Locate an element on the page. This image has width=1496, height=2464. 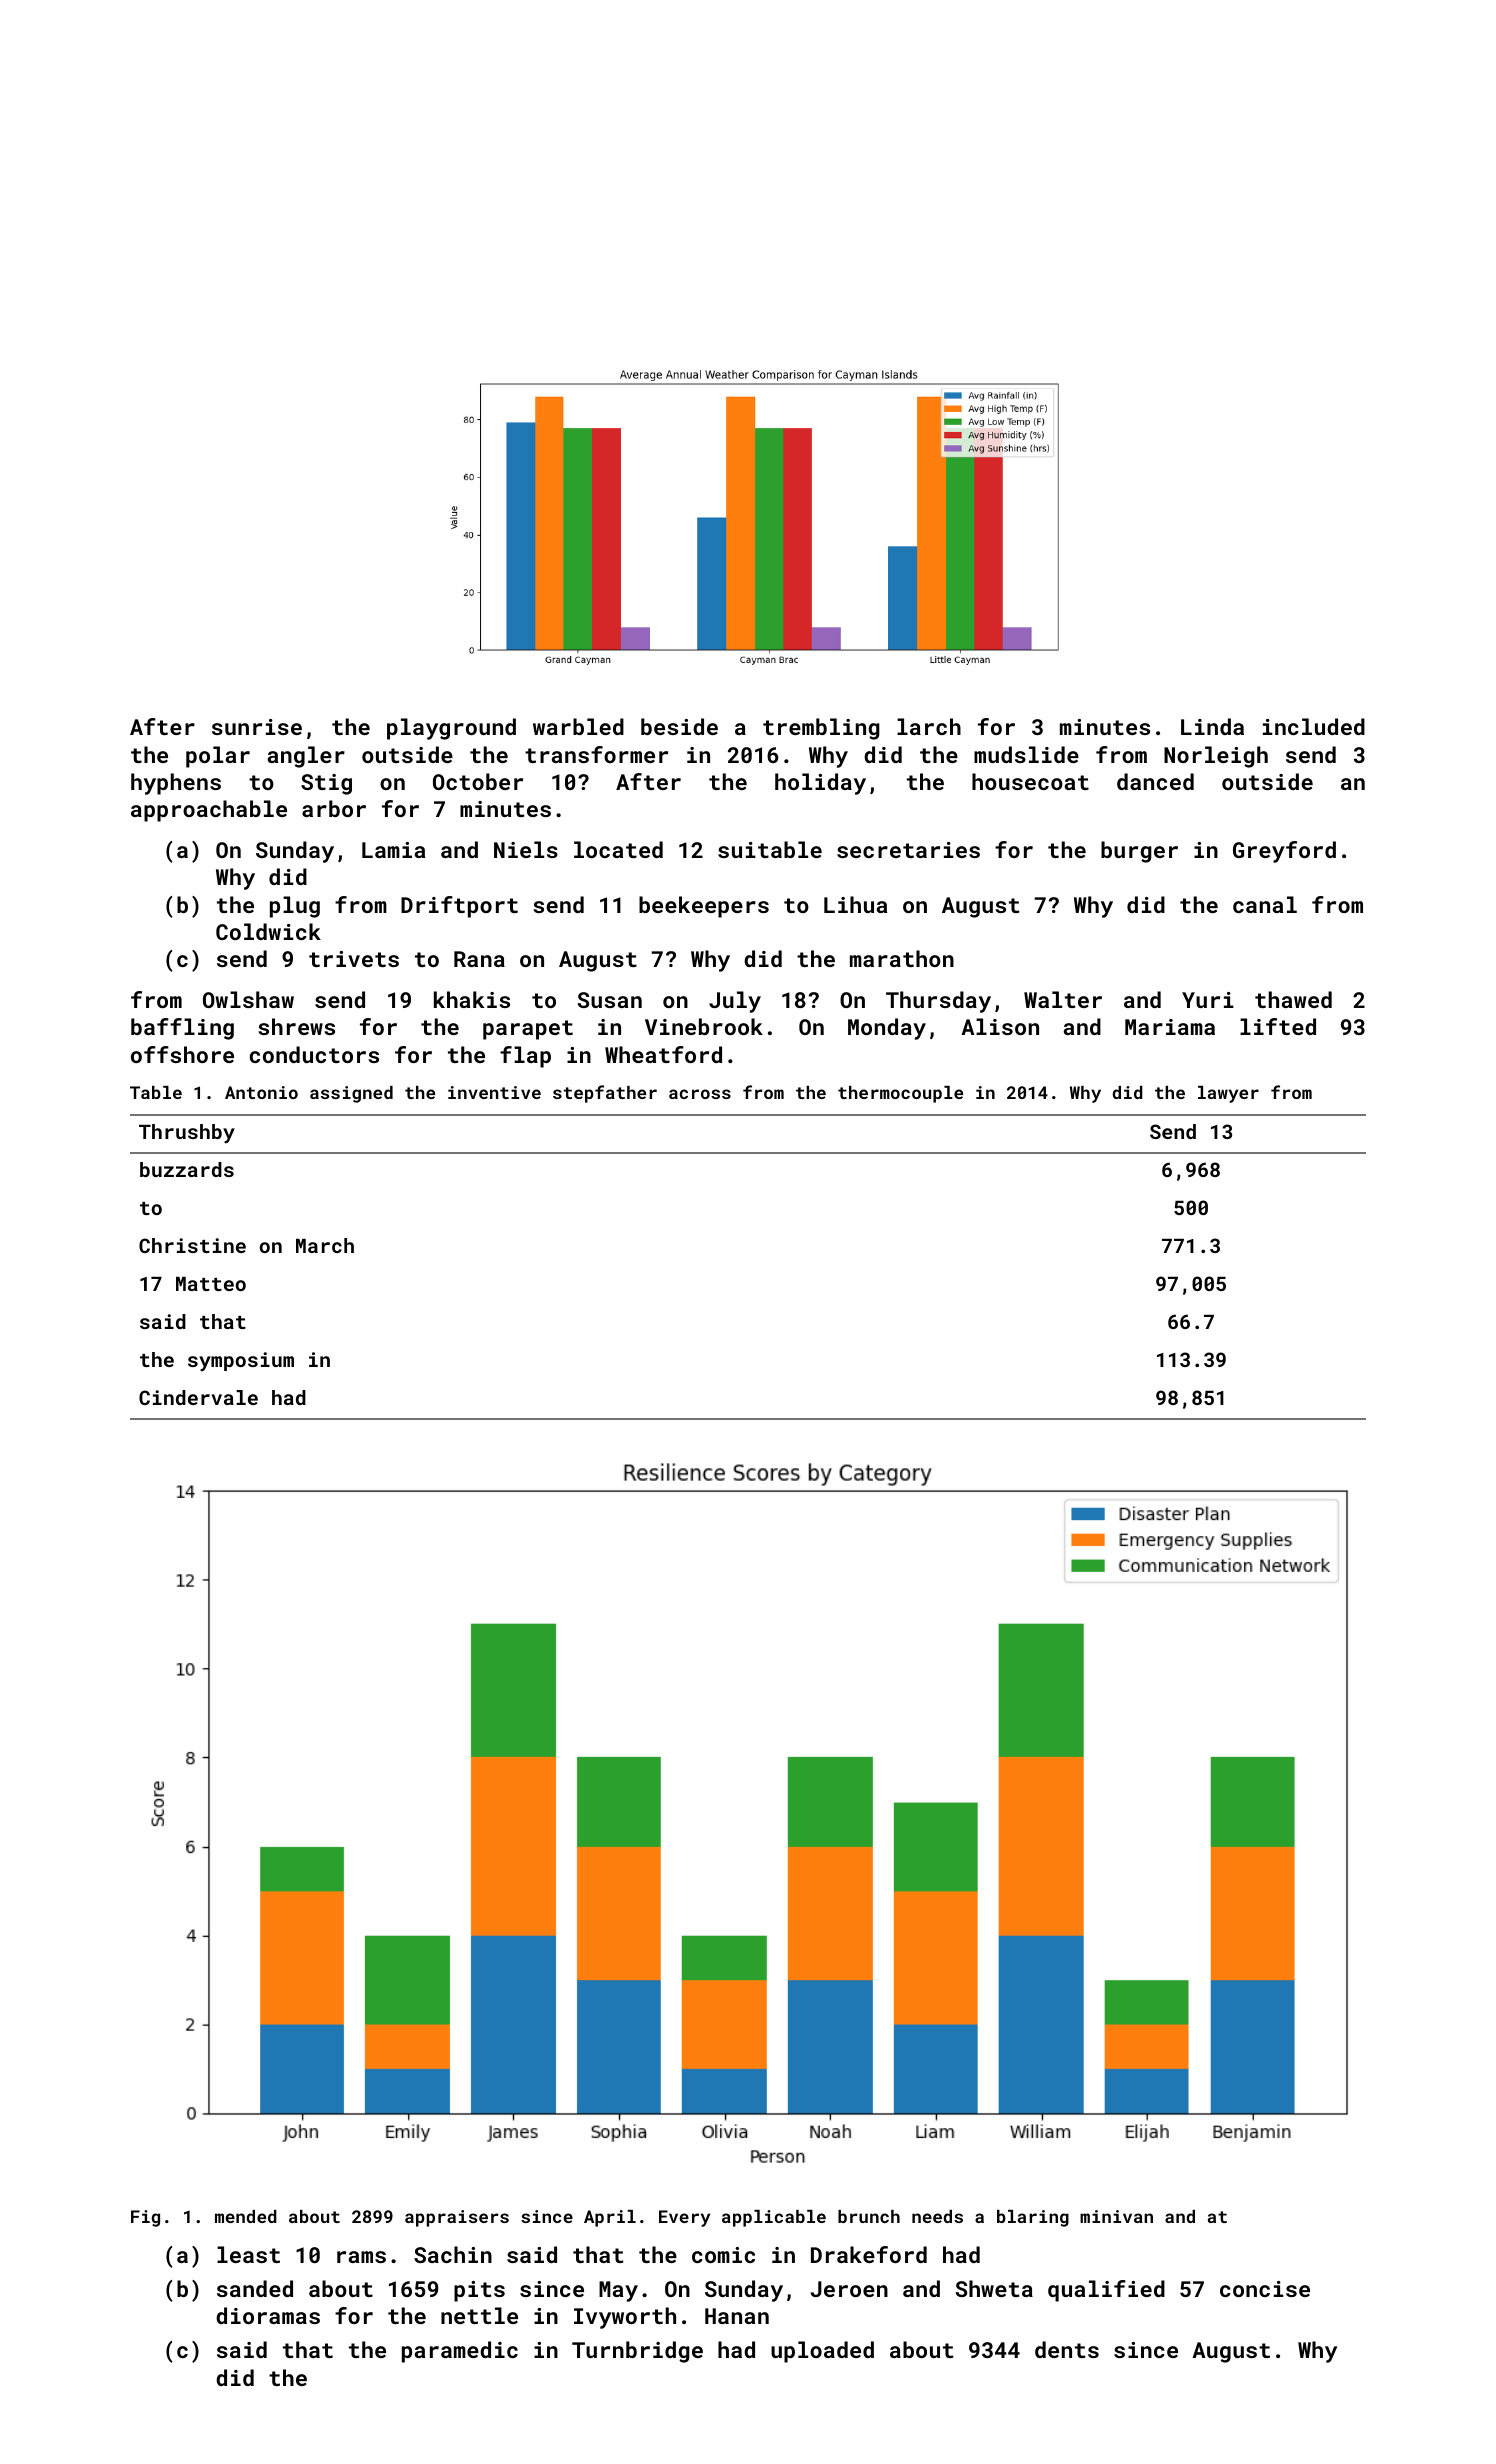
sanded is located at coordinates (255, 2288).
